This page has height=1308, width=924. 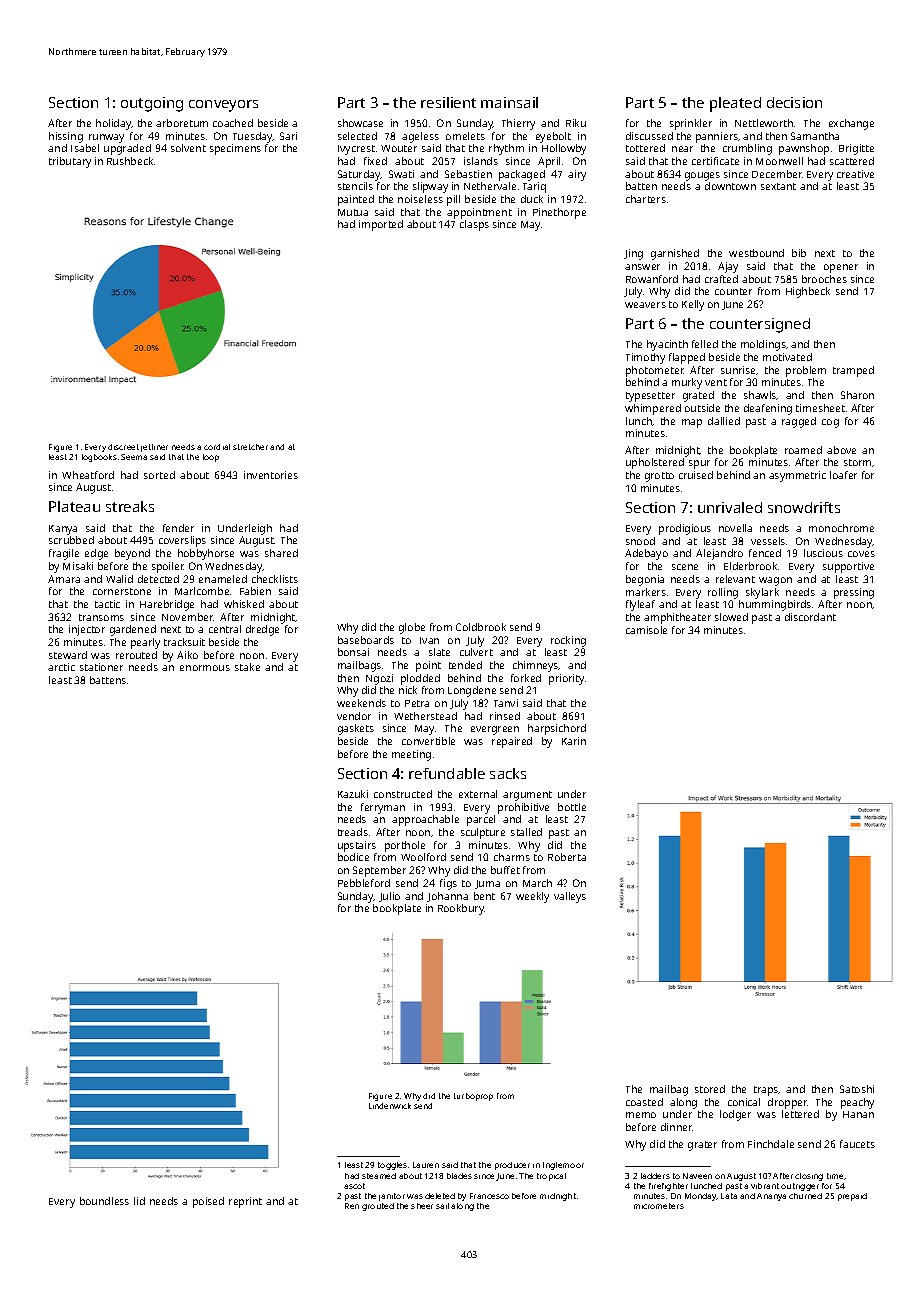 What do you see at coordinates (245, 1202) in the page?
I see `reprint` at bounding box center [245, 1202].
